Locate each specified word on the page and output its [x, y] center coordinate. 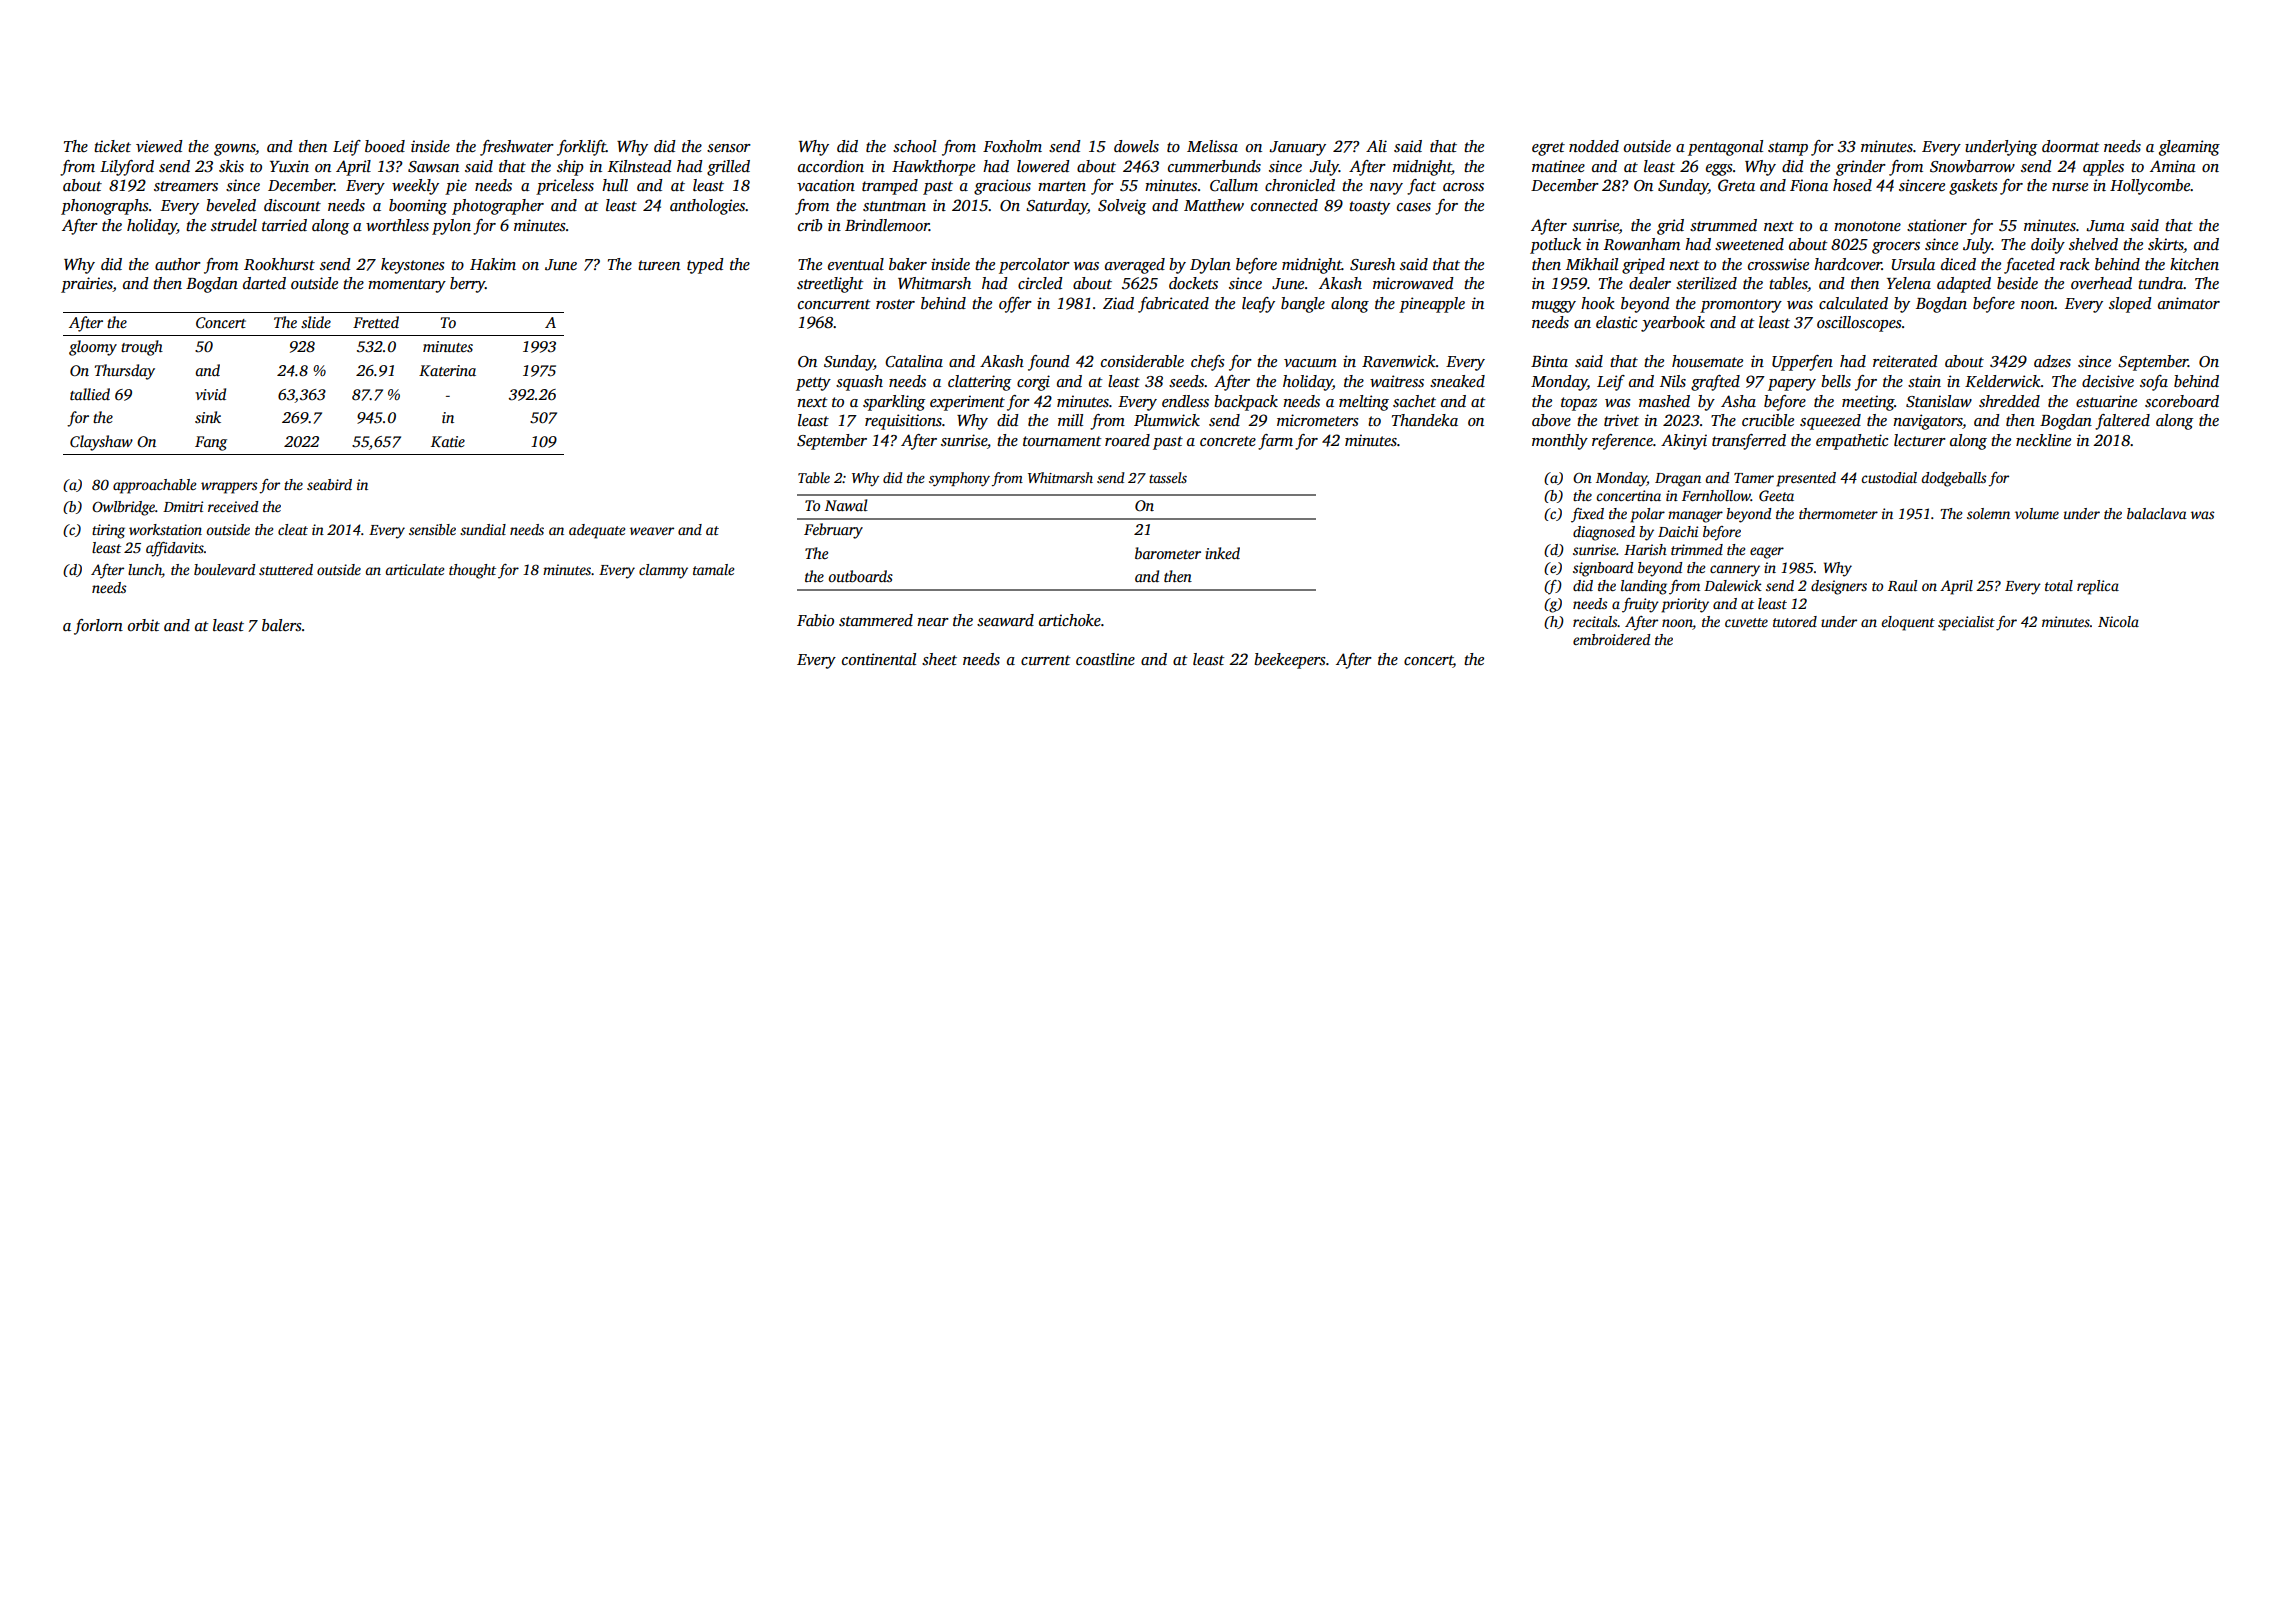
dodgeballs [1953, 479]
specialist [1966, 623]
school [914, 146]
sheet [939, 659]
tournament [1062, 441]
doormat [2071, 146]
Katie [448, 441]
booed [385, 146]
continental [879, 659]
